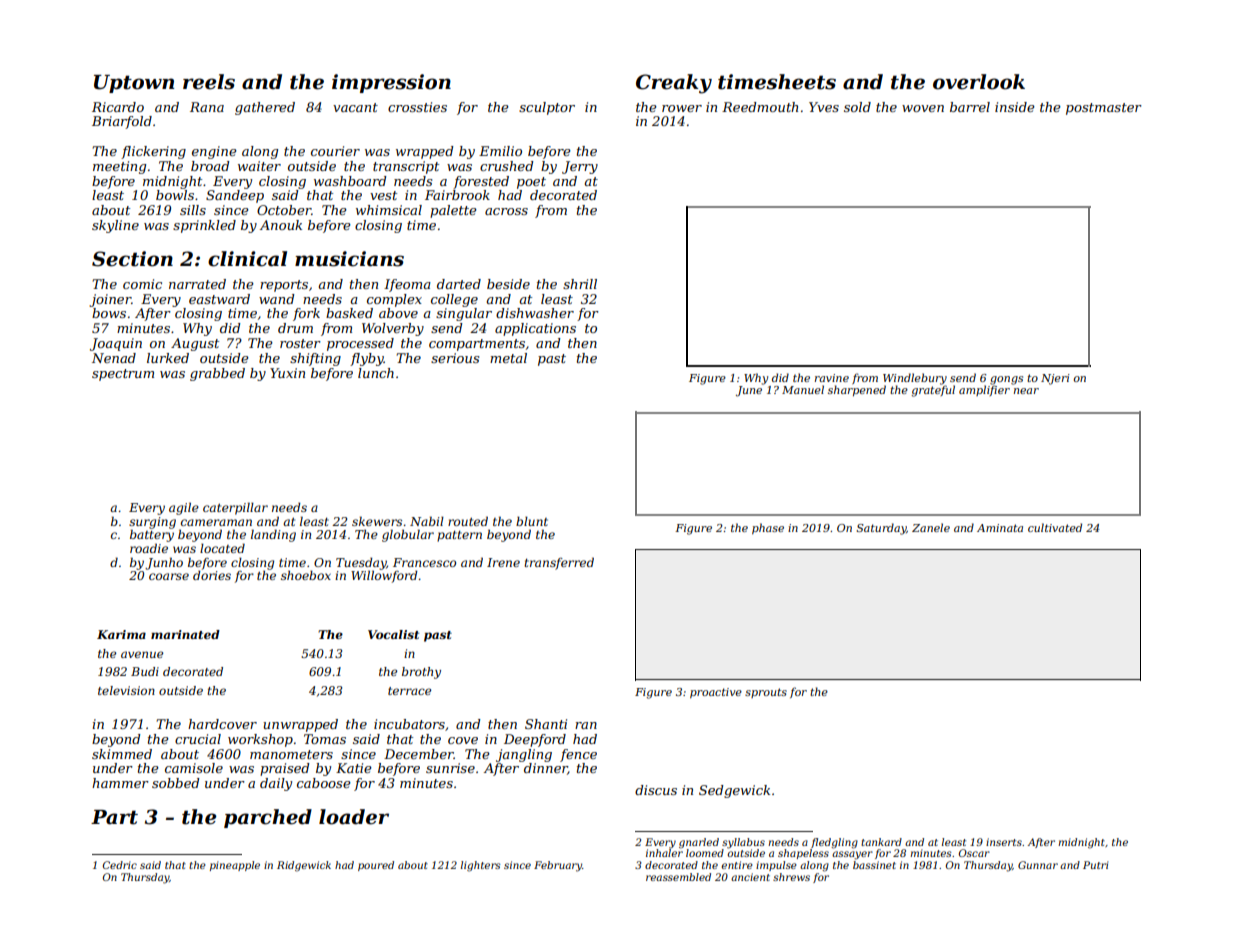  I want to click on postmaster, so click(1104, 109).
